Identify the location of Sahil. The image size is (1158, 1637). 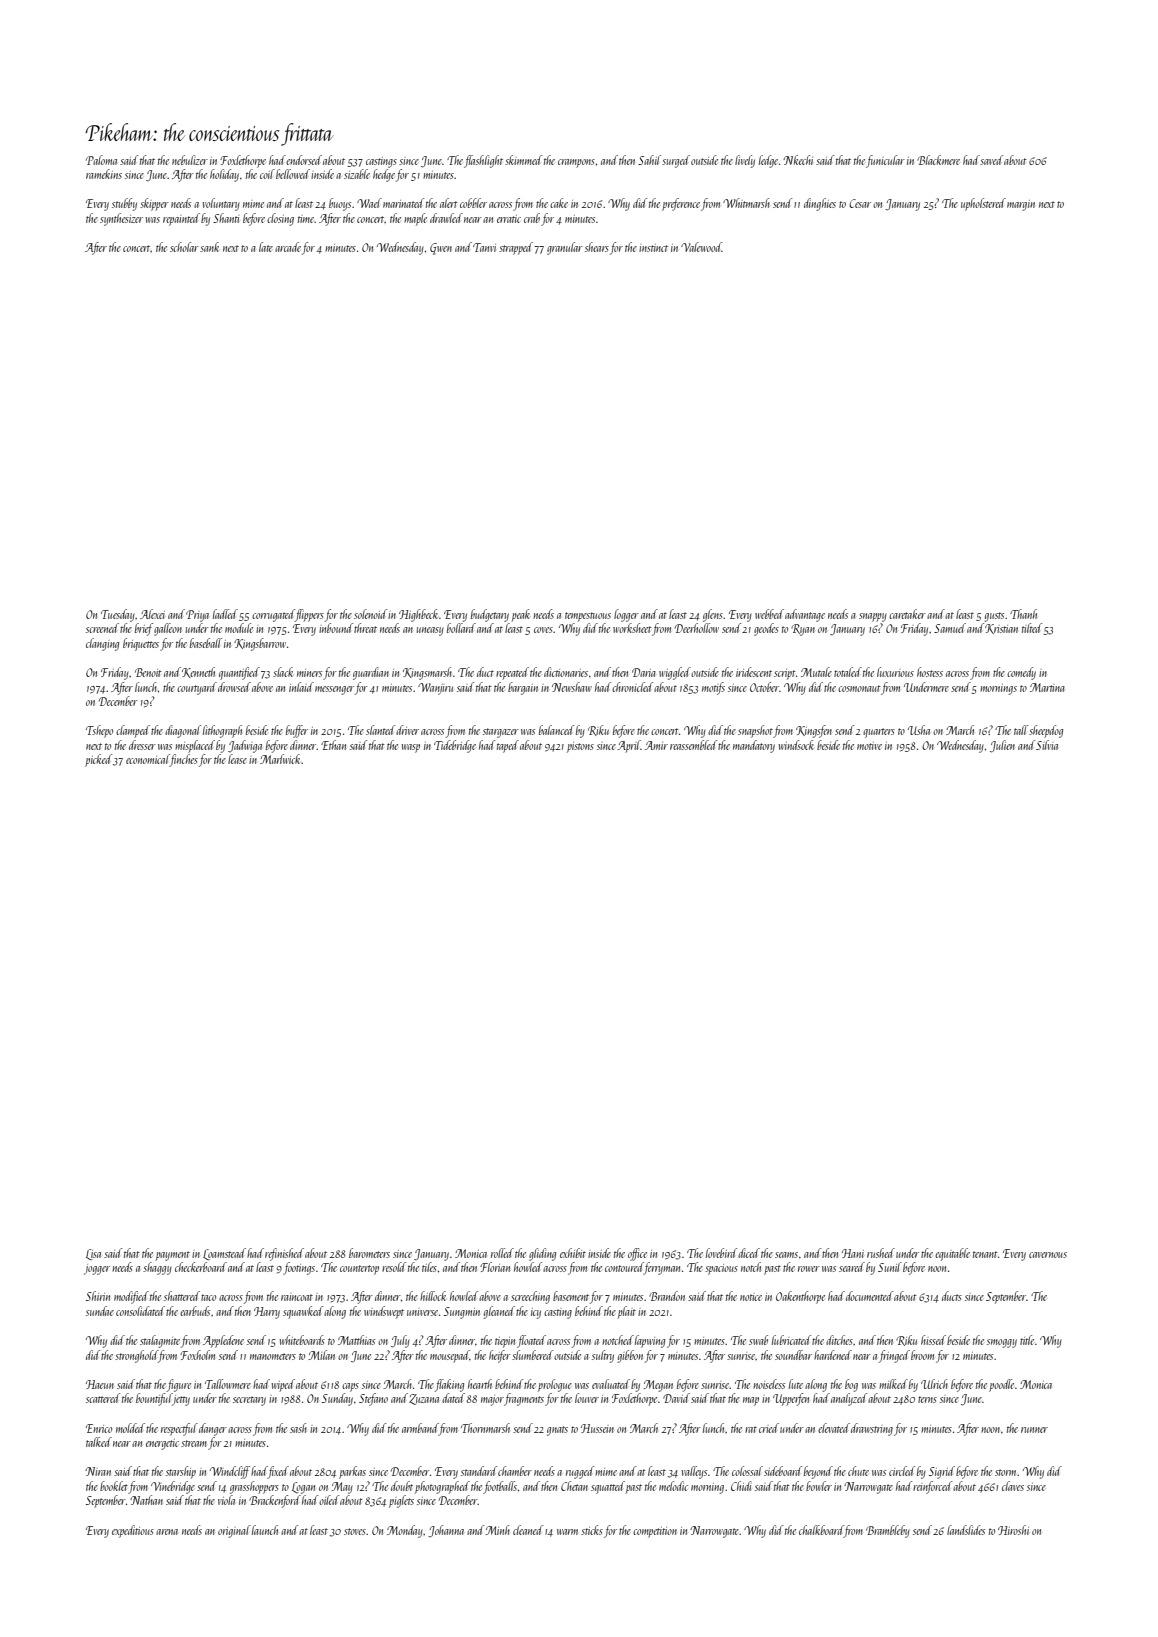
(649, 160).
